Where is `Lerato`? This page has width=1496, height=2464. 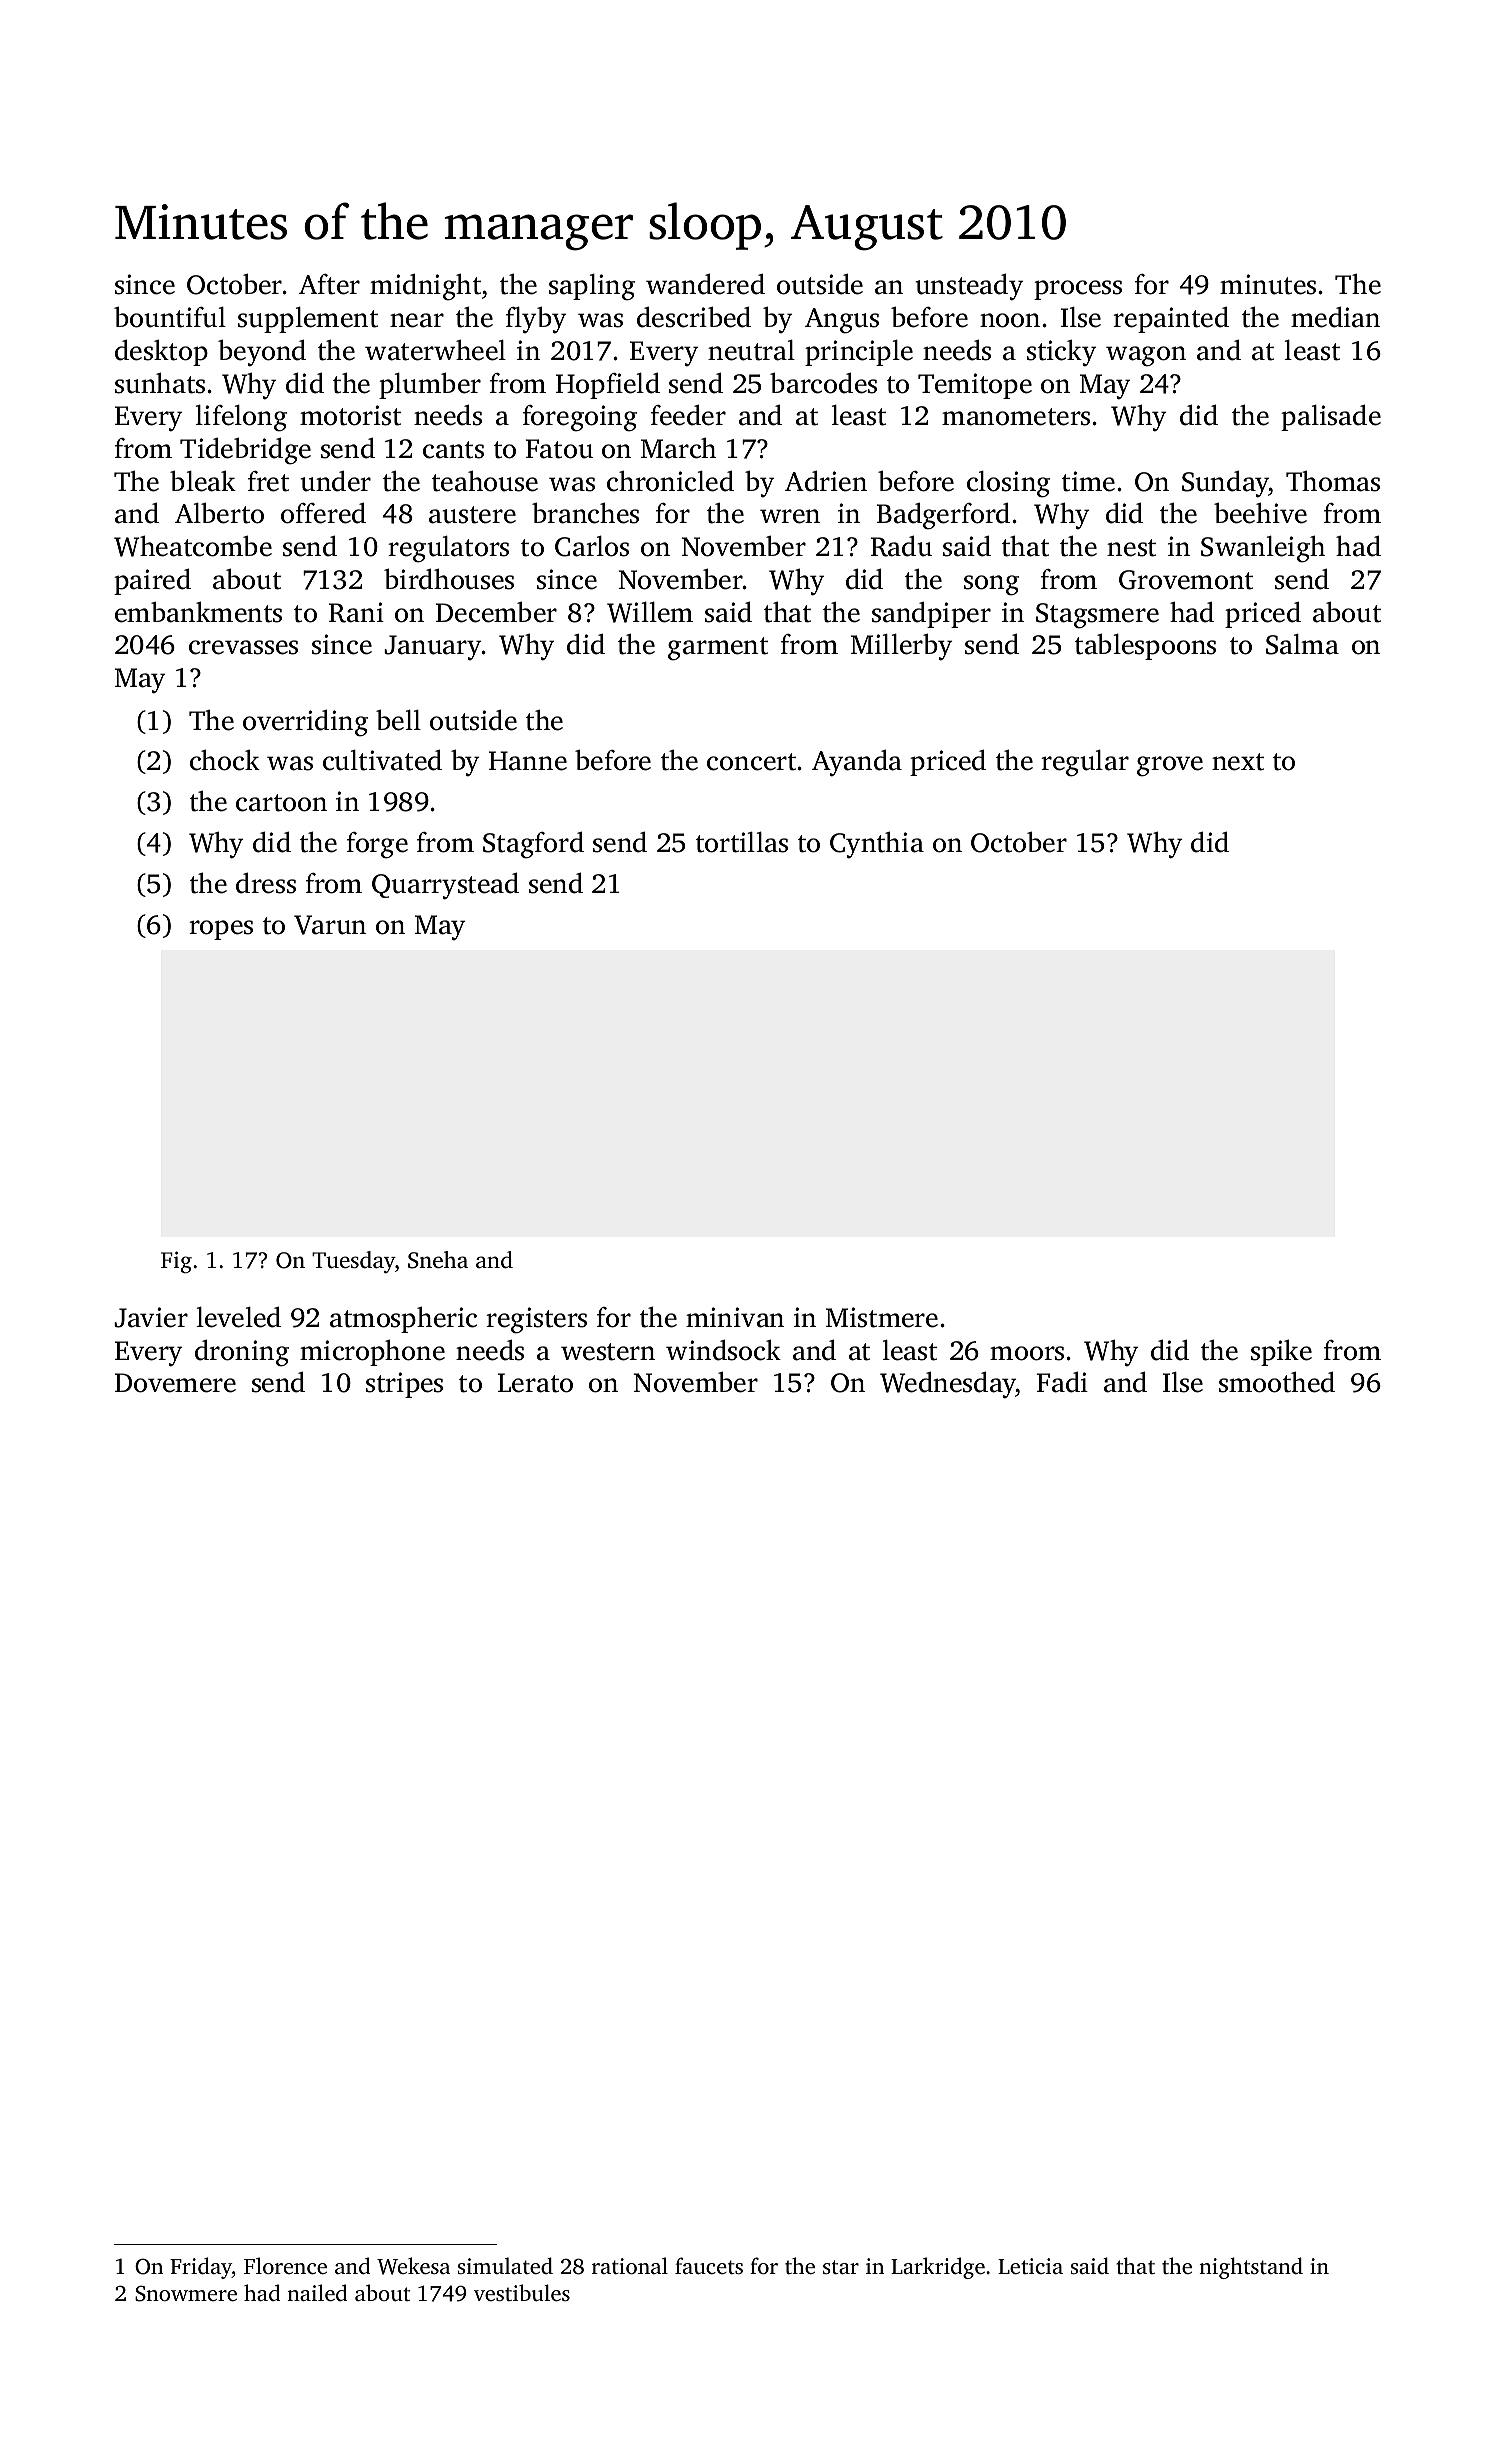
Lerato is located at coordinates (535, 1383).
